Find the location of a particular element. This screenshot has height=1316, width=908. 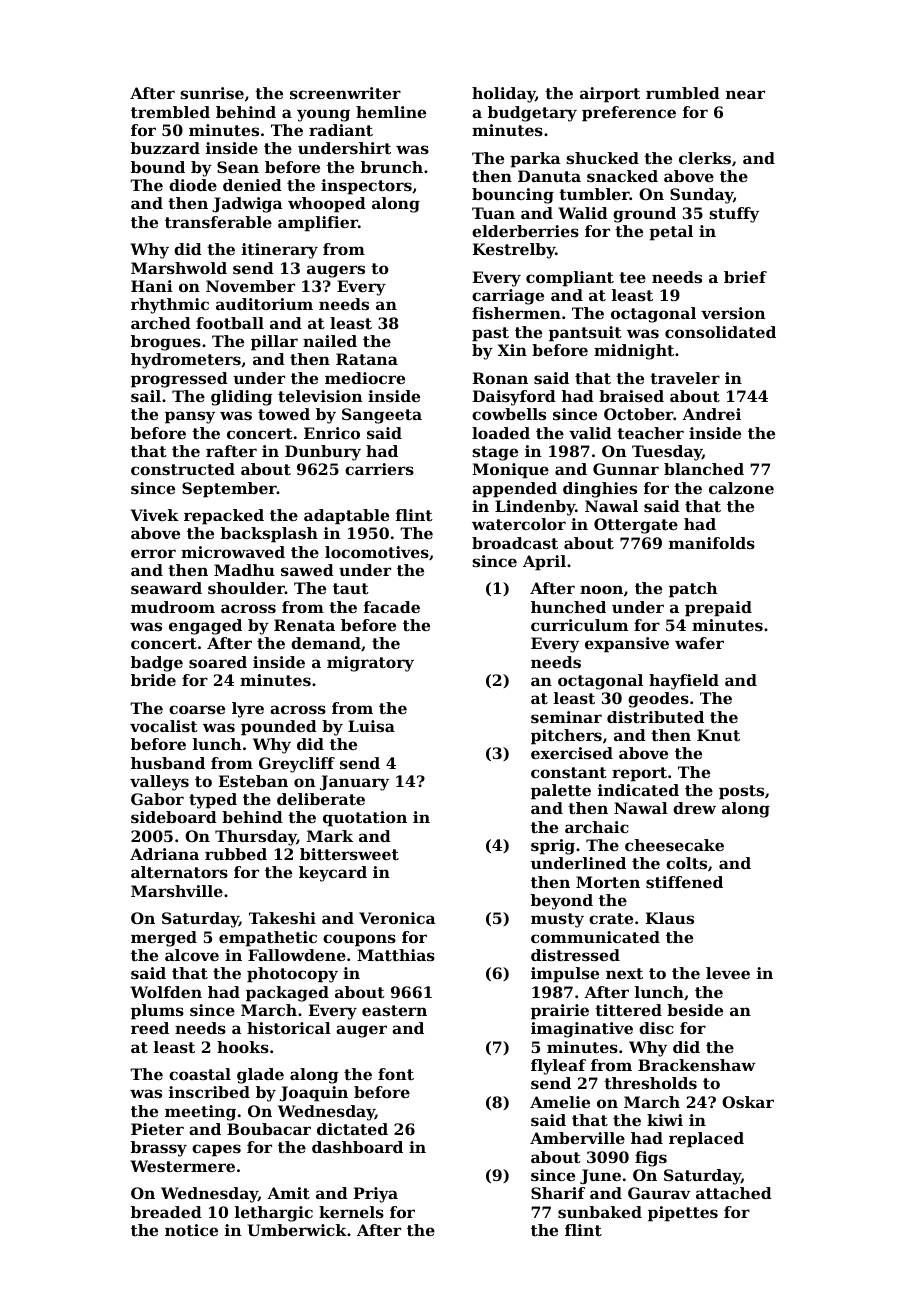

sunrise is located at coordinates (212, 93).
